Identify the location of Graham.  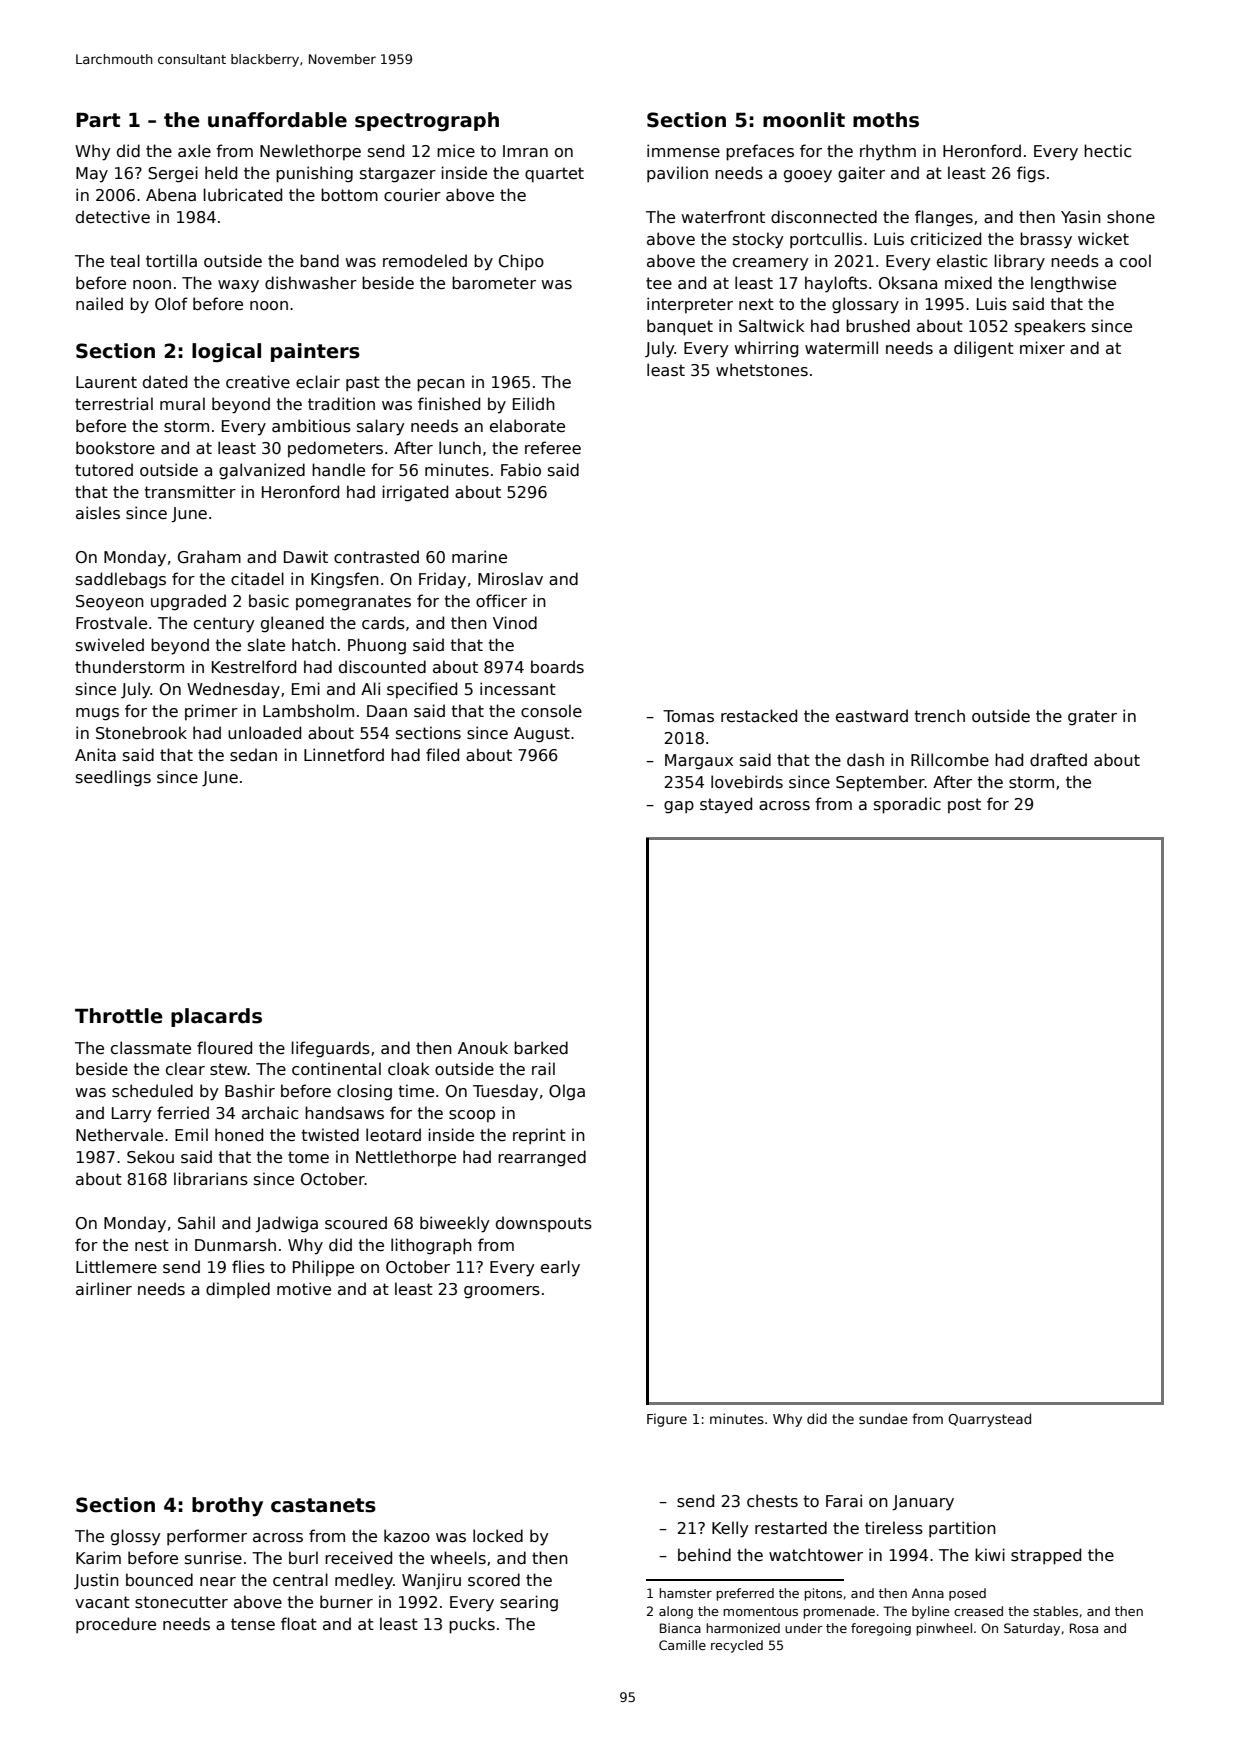
(209, 557).
